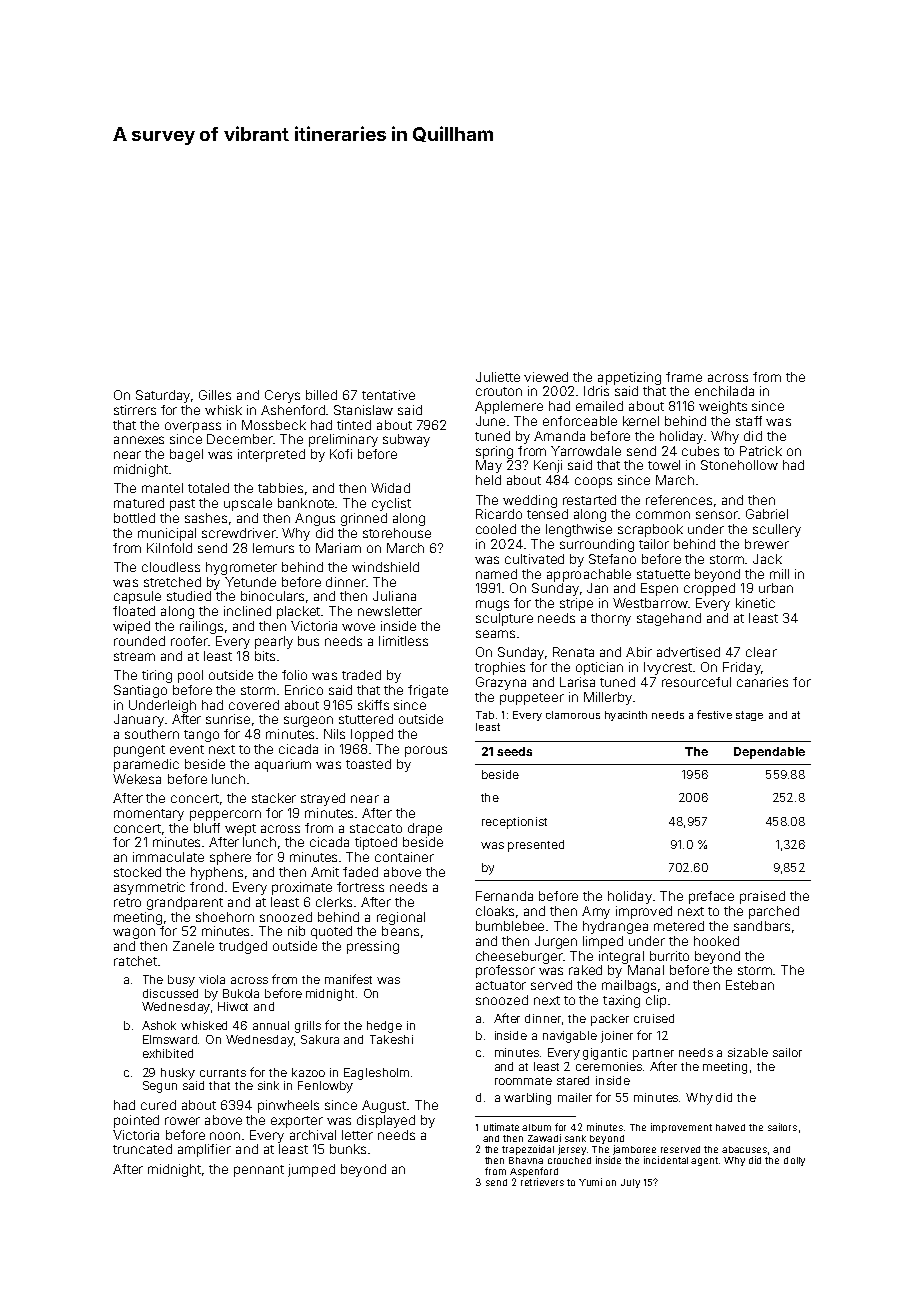  What do you see at coordinates (259, 1171) in the screenshot?
I see `pennant` at bounding box center [259, 1171].
